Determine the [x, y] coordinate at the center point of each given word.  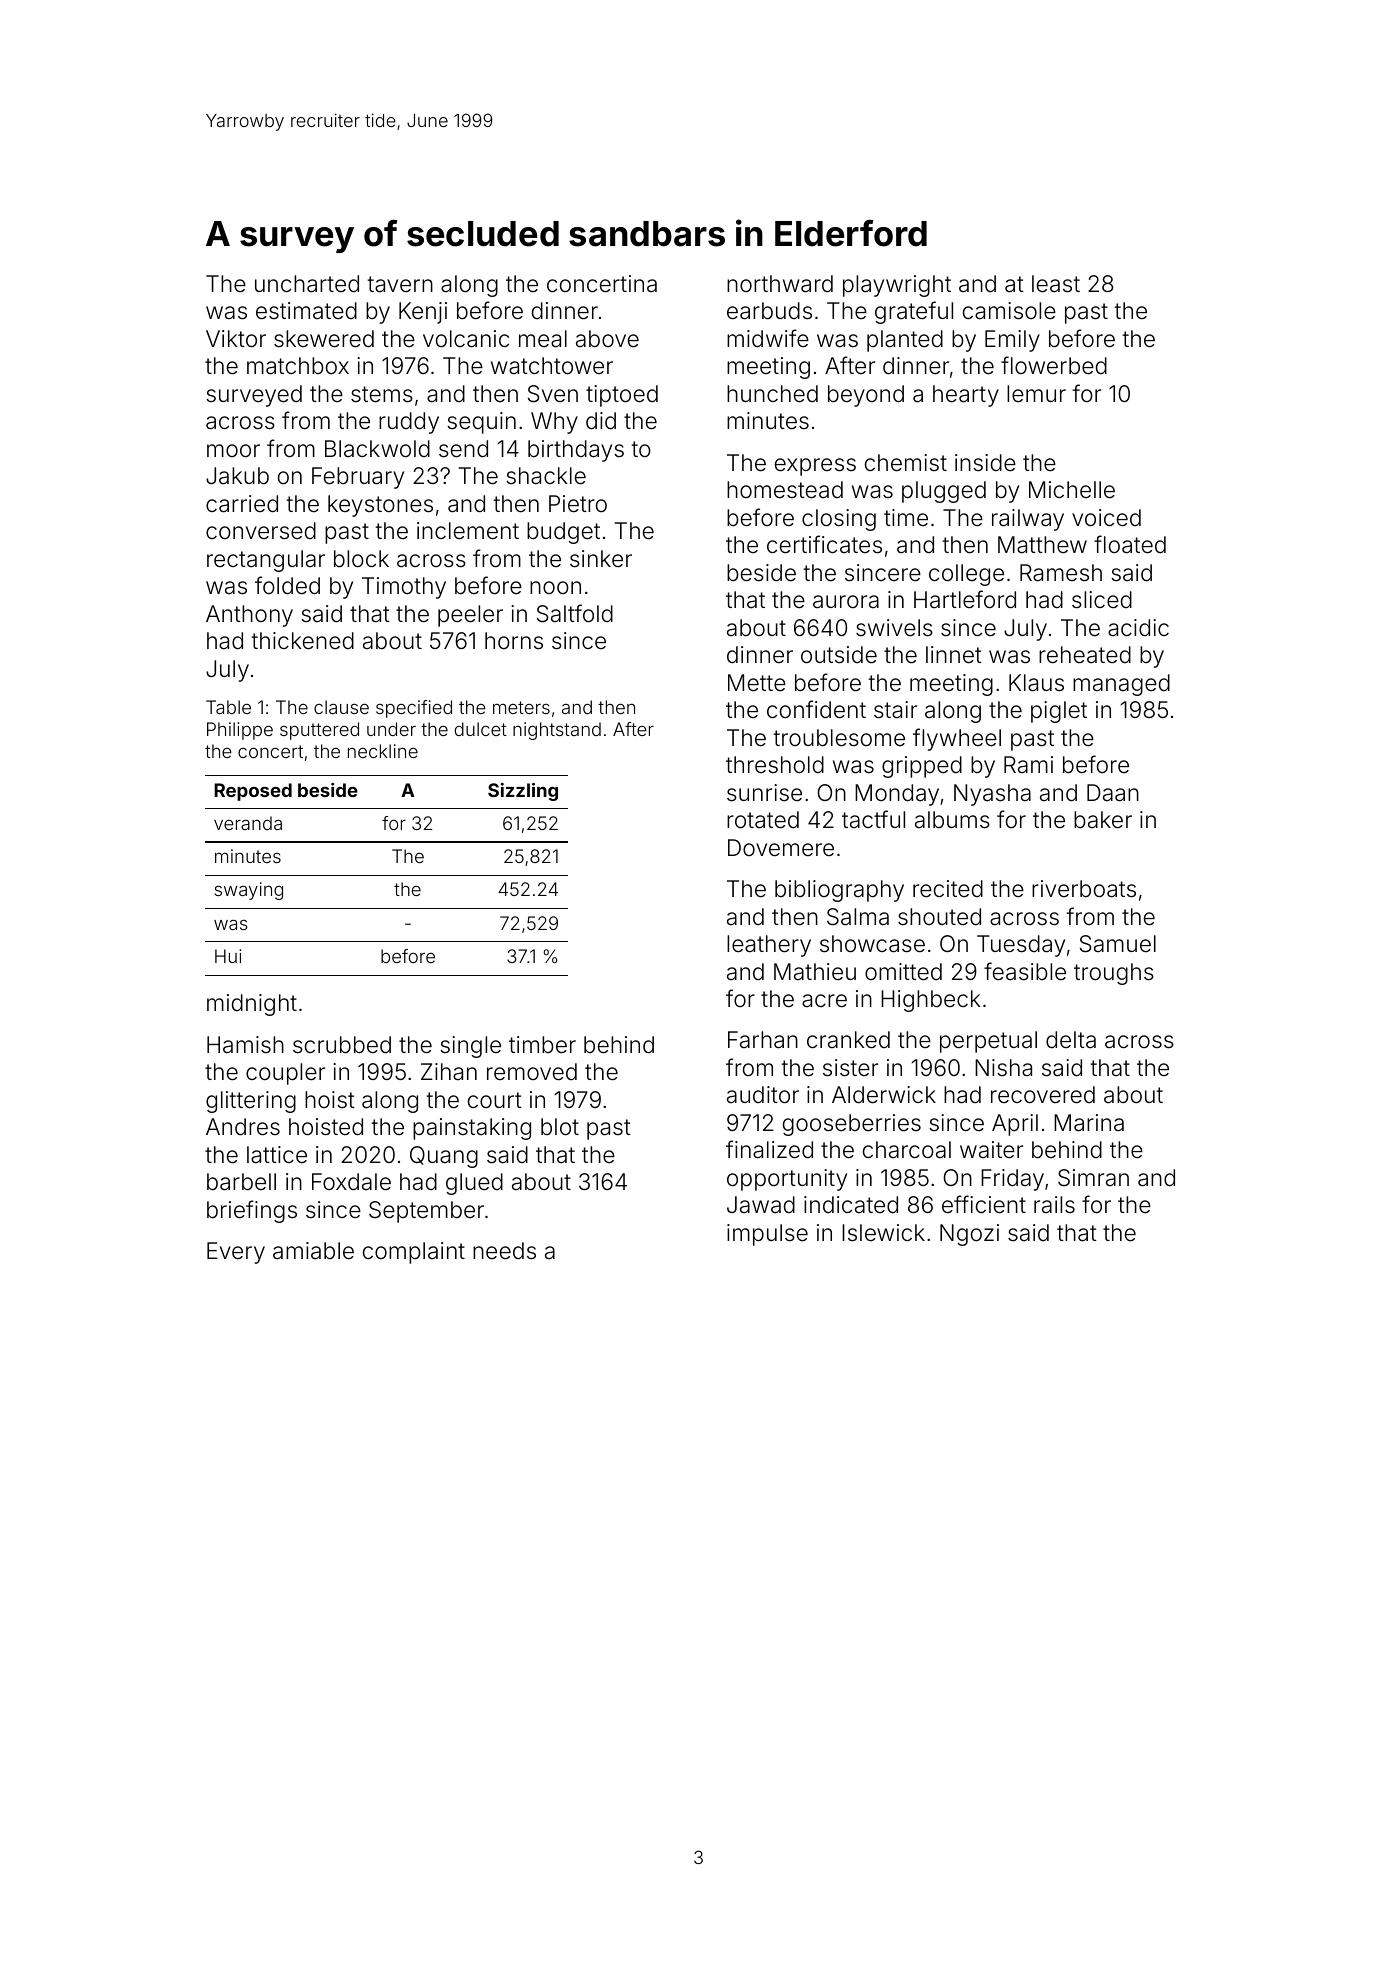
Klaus [1036, 683]
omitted [903, 972]
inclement [468, 531]
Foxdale [351, 1182]
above [607, 339]
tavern [400, 284]
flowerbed [1054, 365]
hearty [966, 396]
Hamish [245, 1045]
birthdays [576, 451]
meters [521, 707]
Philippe [240, 731]
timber [542, 1045]
